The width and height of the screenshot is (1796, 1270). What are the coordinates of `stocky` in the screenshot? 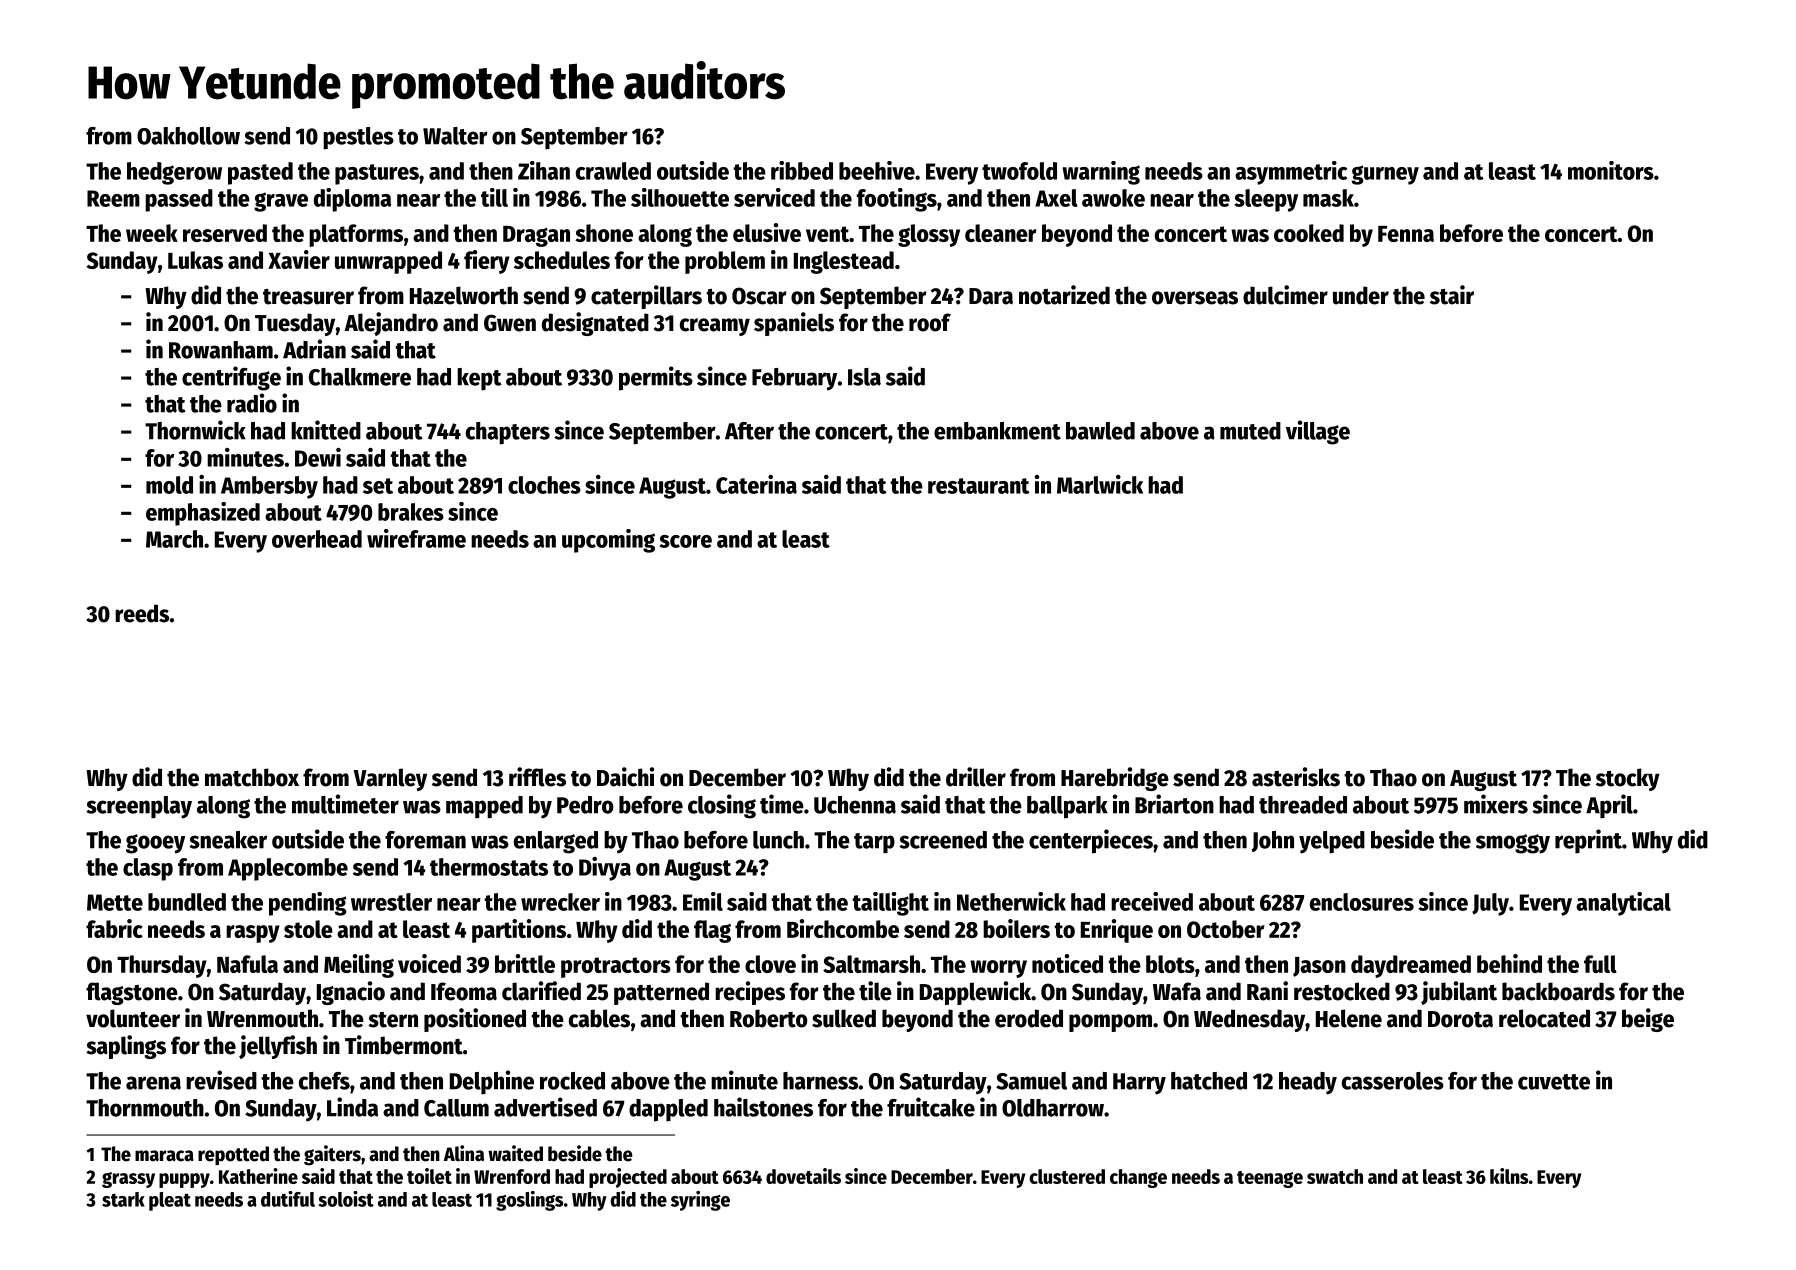 It's located at (1628, 779).
